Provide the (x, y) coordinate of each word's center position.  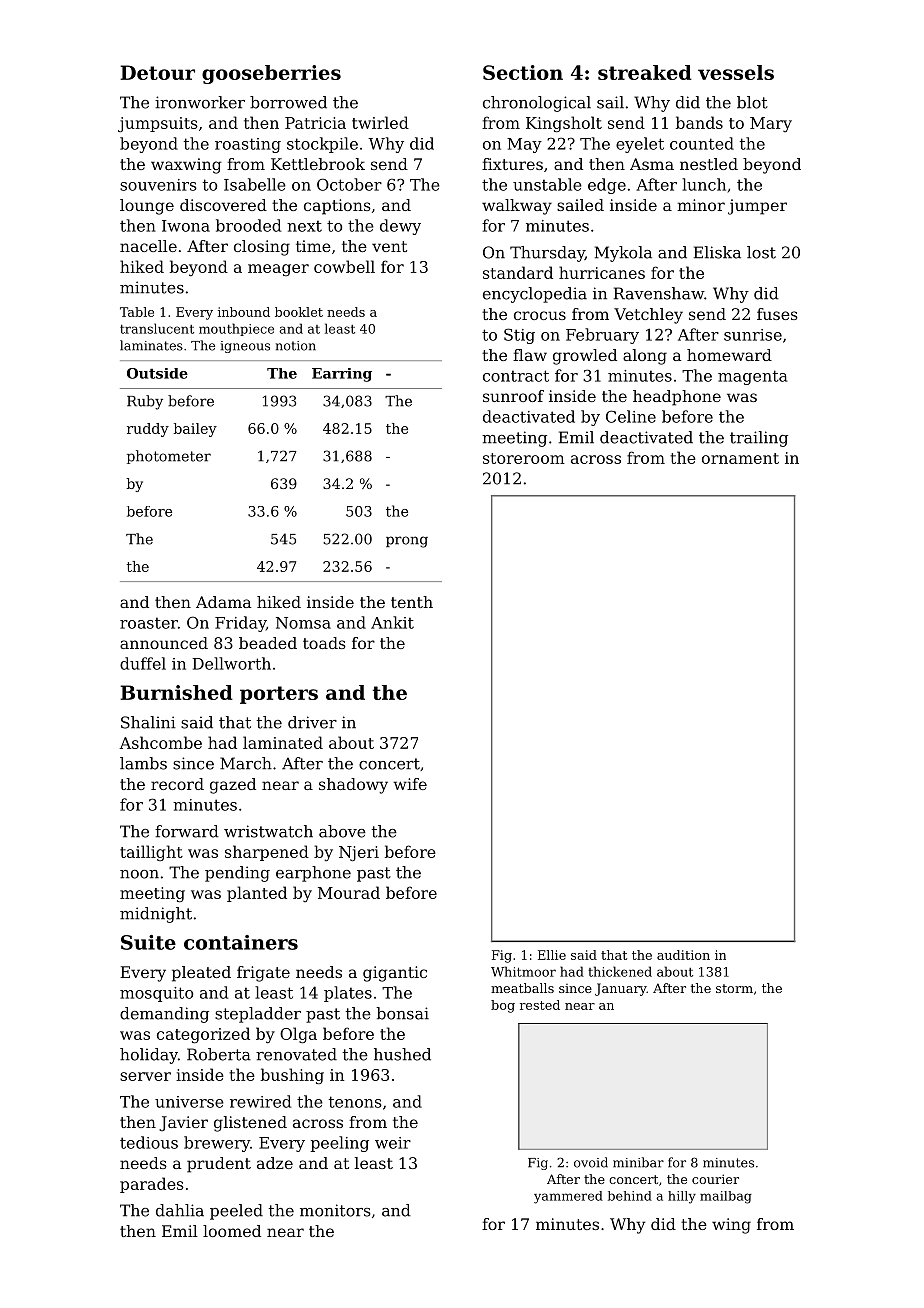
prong (407, 542)
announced (164, 643)
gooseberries (271, 74)
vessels (736, 72)
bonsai (403, 1013)
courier (715, 1179)
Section (523, 72)
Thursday (547, 254)
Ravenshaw (659, 293)
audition (683, 955)
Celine (631, 416)
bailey (195, 430)
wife (410, 784)
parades (152, 1185)
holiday (149, 1056)
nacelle (148, 246)
